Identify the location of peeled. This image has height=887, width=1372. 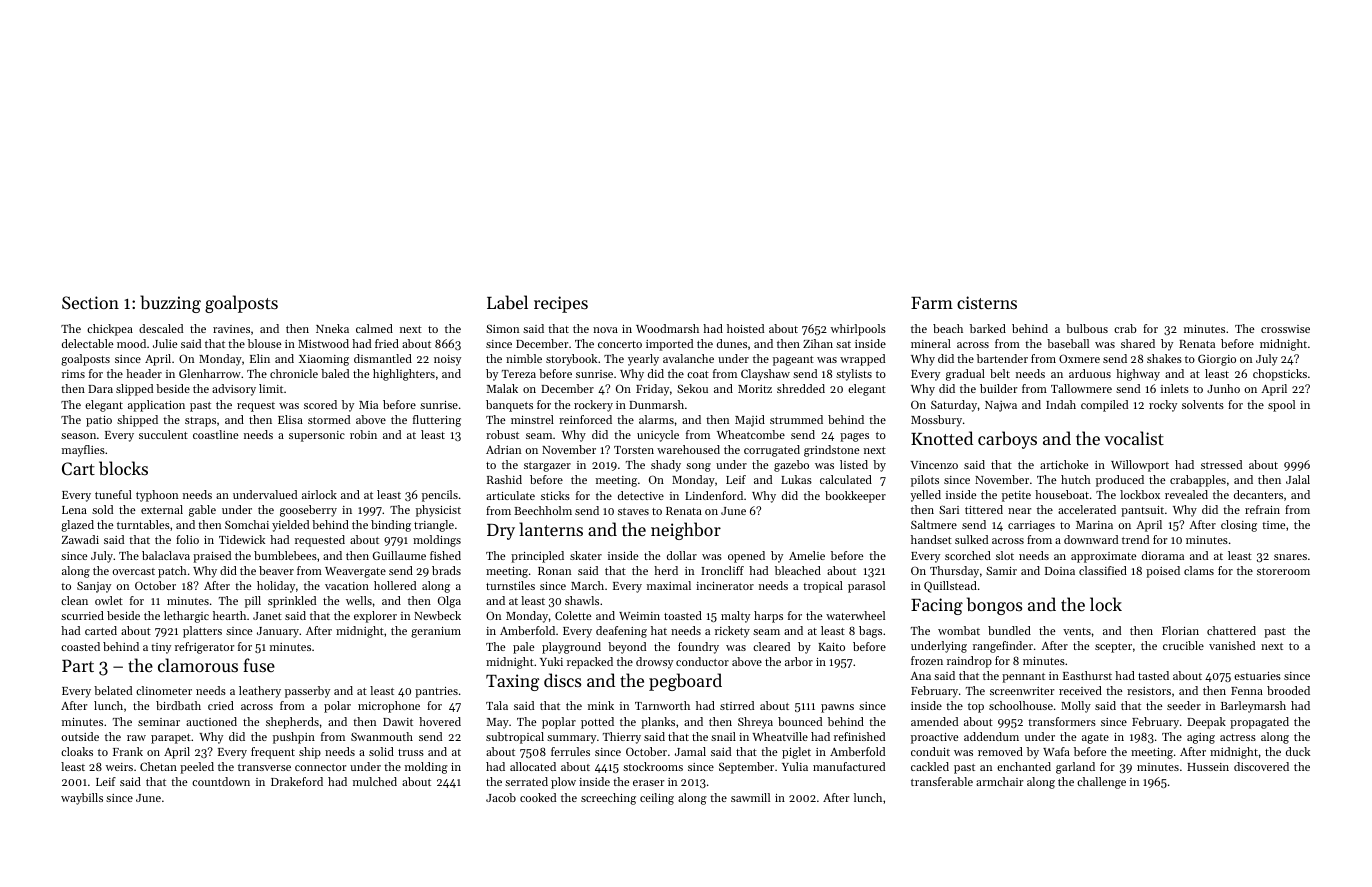
(197, 768).
